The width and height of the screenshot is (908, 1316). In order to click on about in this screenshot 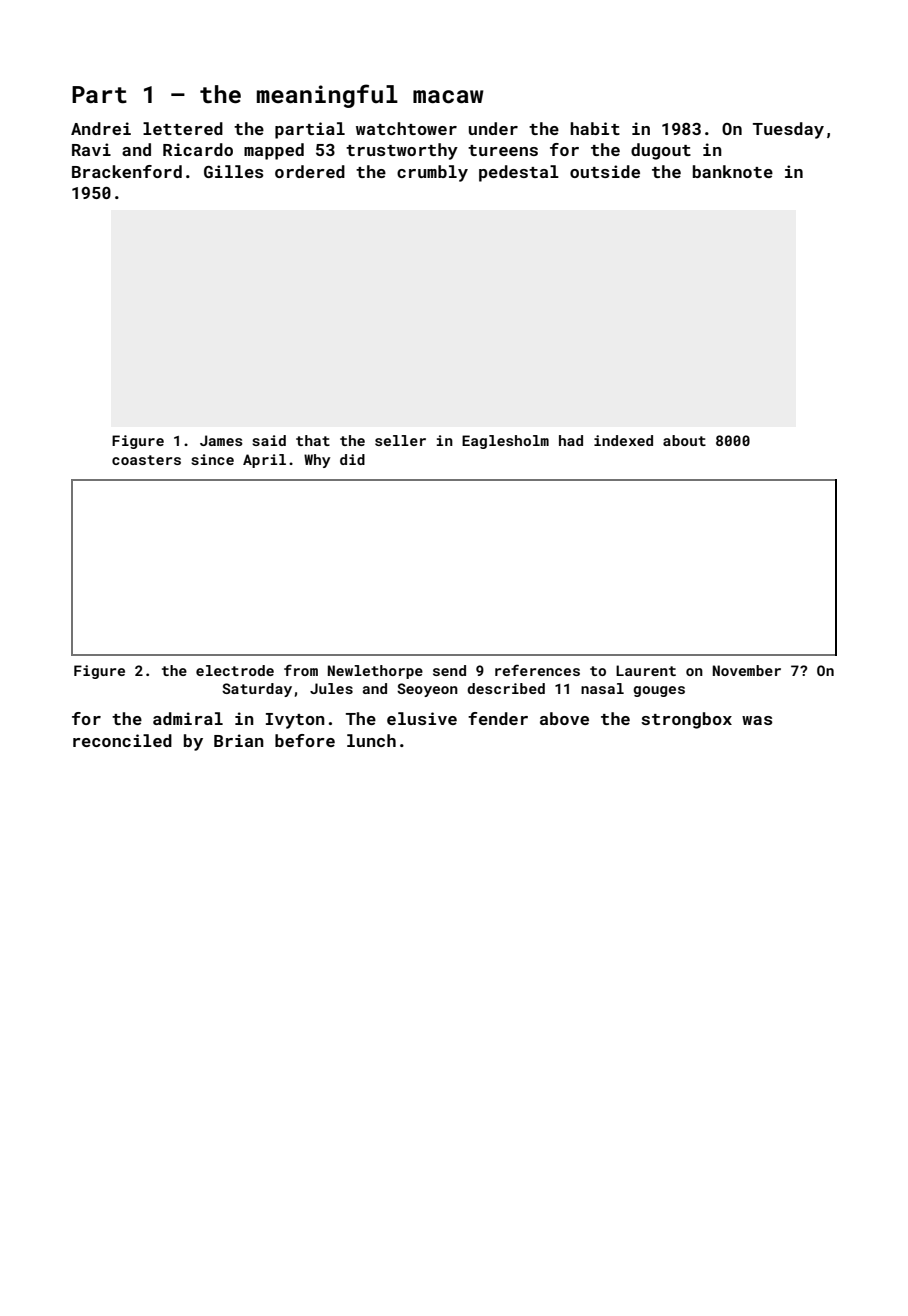, I will do `click(684, 440)`.
